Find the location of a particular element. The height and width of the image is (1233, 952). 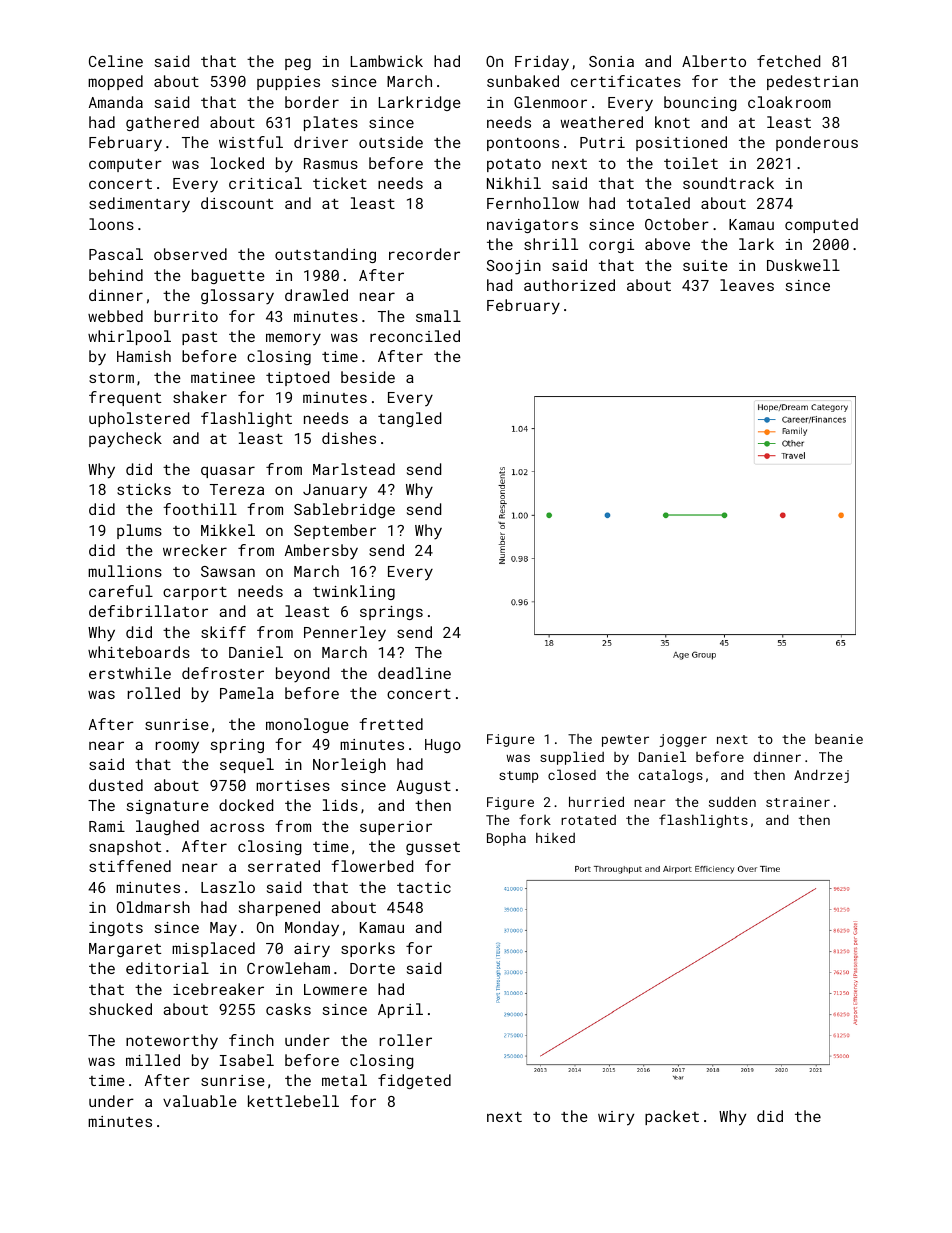

kettlebell is located at coordinates (293, 1101).
